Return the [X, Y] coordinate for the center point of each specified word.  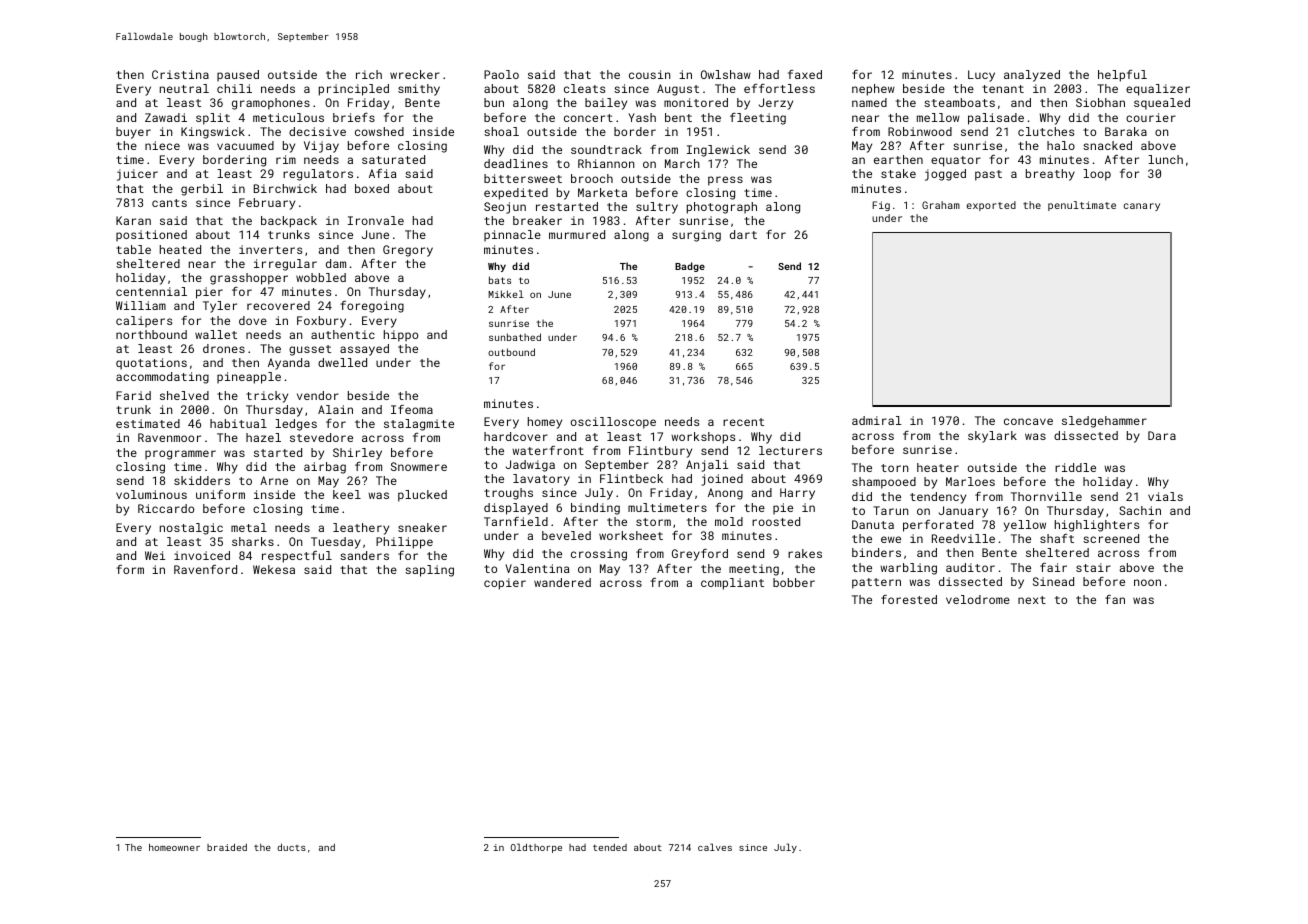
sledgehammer [1104, 422]
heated [180, 249]
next [1032, 600]
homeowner [174, 847]
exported [991, 206]
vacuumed [245, 145]
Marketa [602, 192]
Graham [941, 205]
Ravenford [205, 569]
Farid [133, 395]
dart [743, 234]
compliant [732, 584]
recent [743, 422]
